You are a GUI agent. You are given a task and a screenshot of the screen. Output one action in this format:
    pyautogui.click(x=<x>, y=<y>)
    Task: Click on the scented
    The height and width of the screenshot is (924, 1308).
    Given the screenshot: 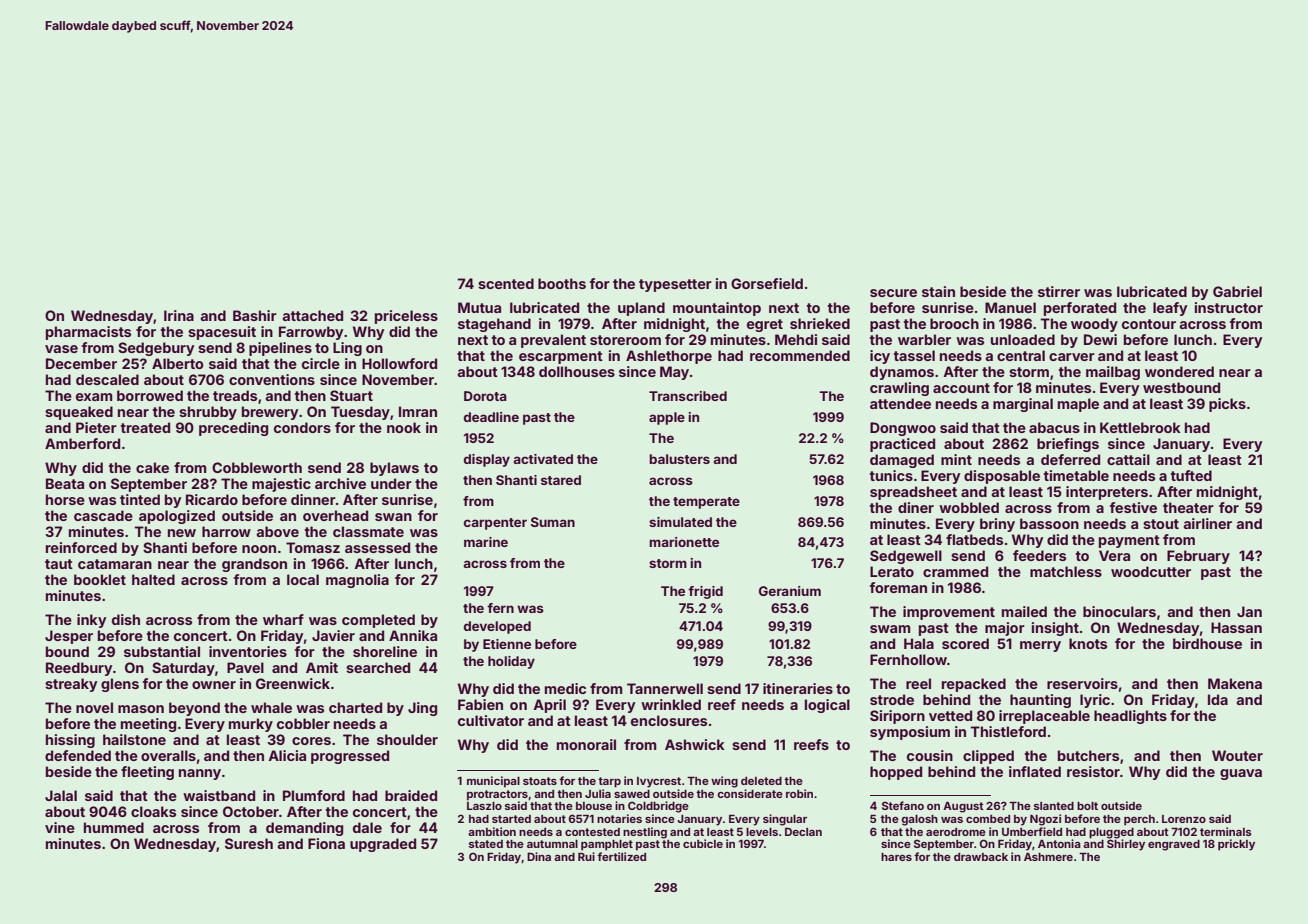 What is the action you would take?
    pyautogui.click(x=506, y=283)
